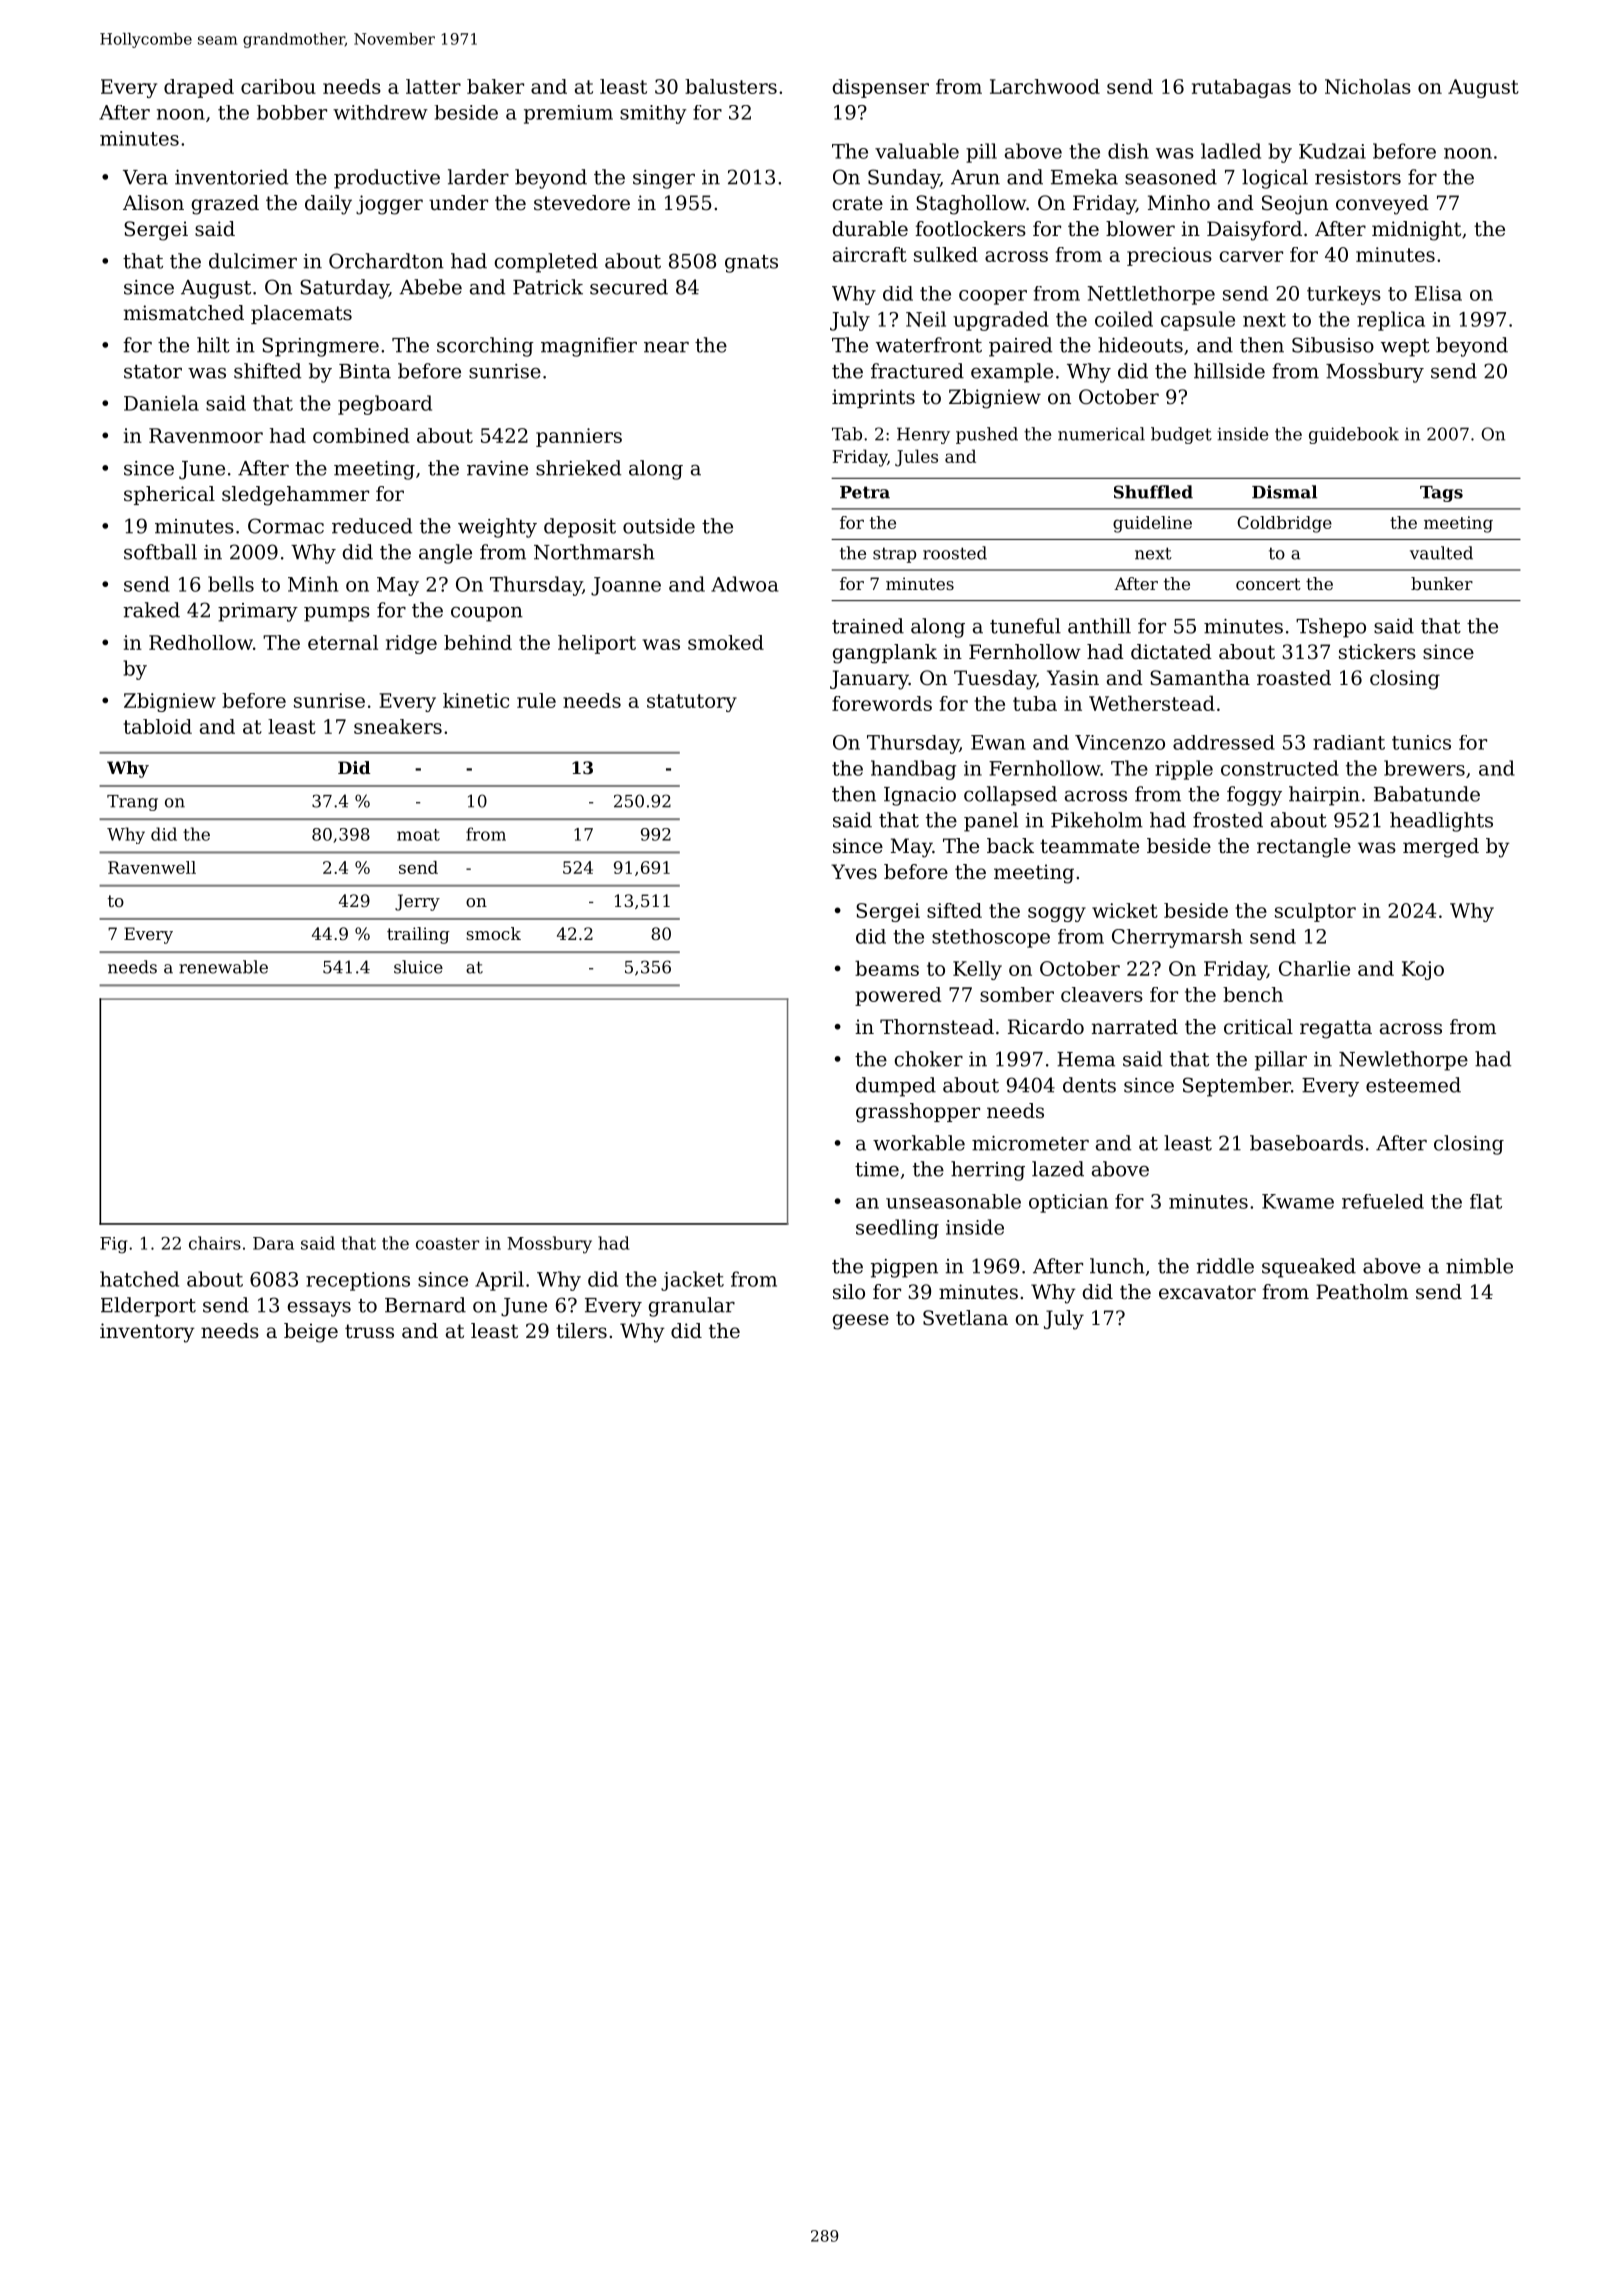 This screenshot has width=1620, height=2292. What do you see at coordinates (447, 1244) in the screenshot?
I see `coaster` at bounding box center [447, 1244].
